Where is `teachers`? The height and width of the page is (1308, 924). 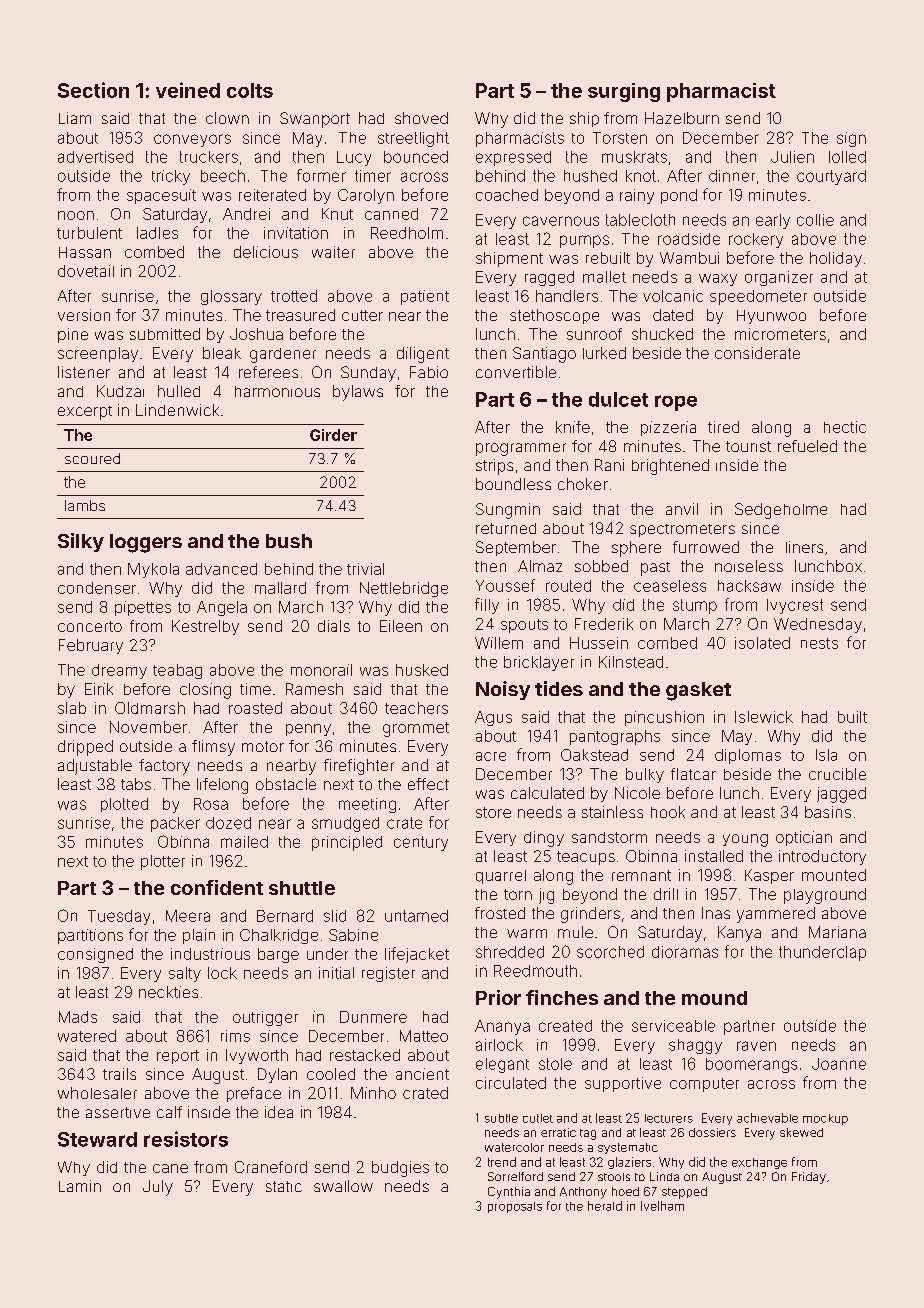 teachers is located at coordinates (416, 708).
